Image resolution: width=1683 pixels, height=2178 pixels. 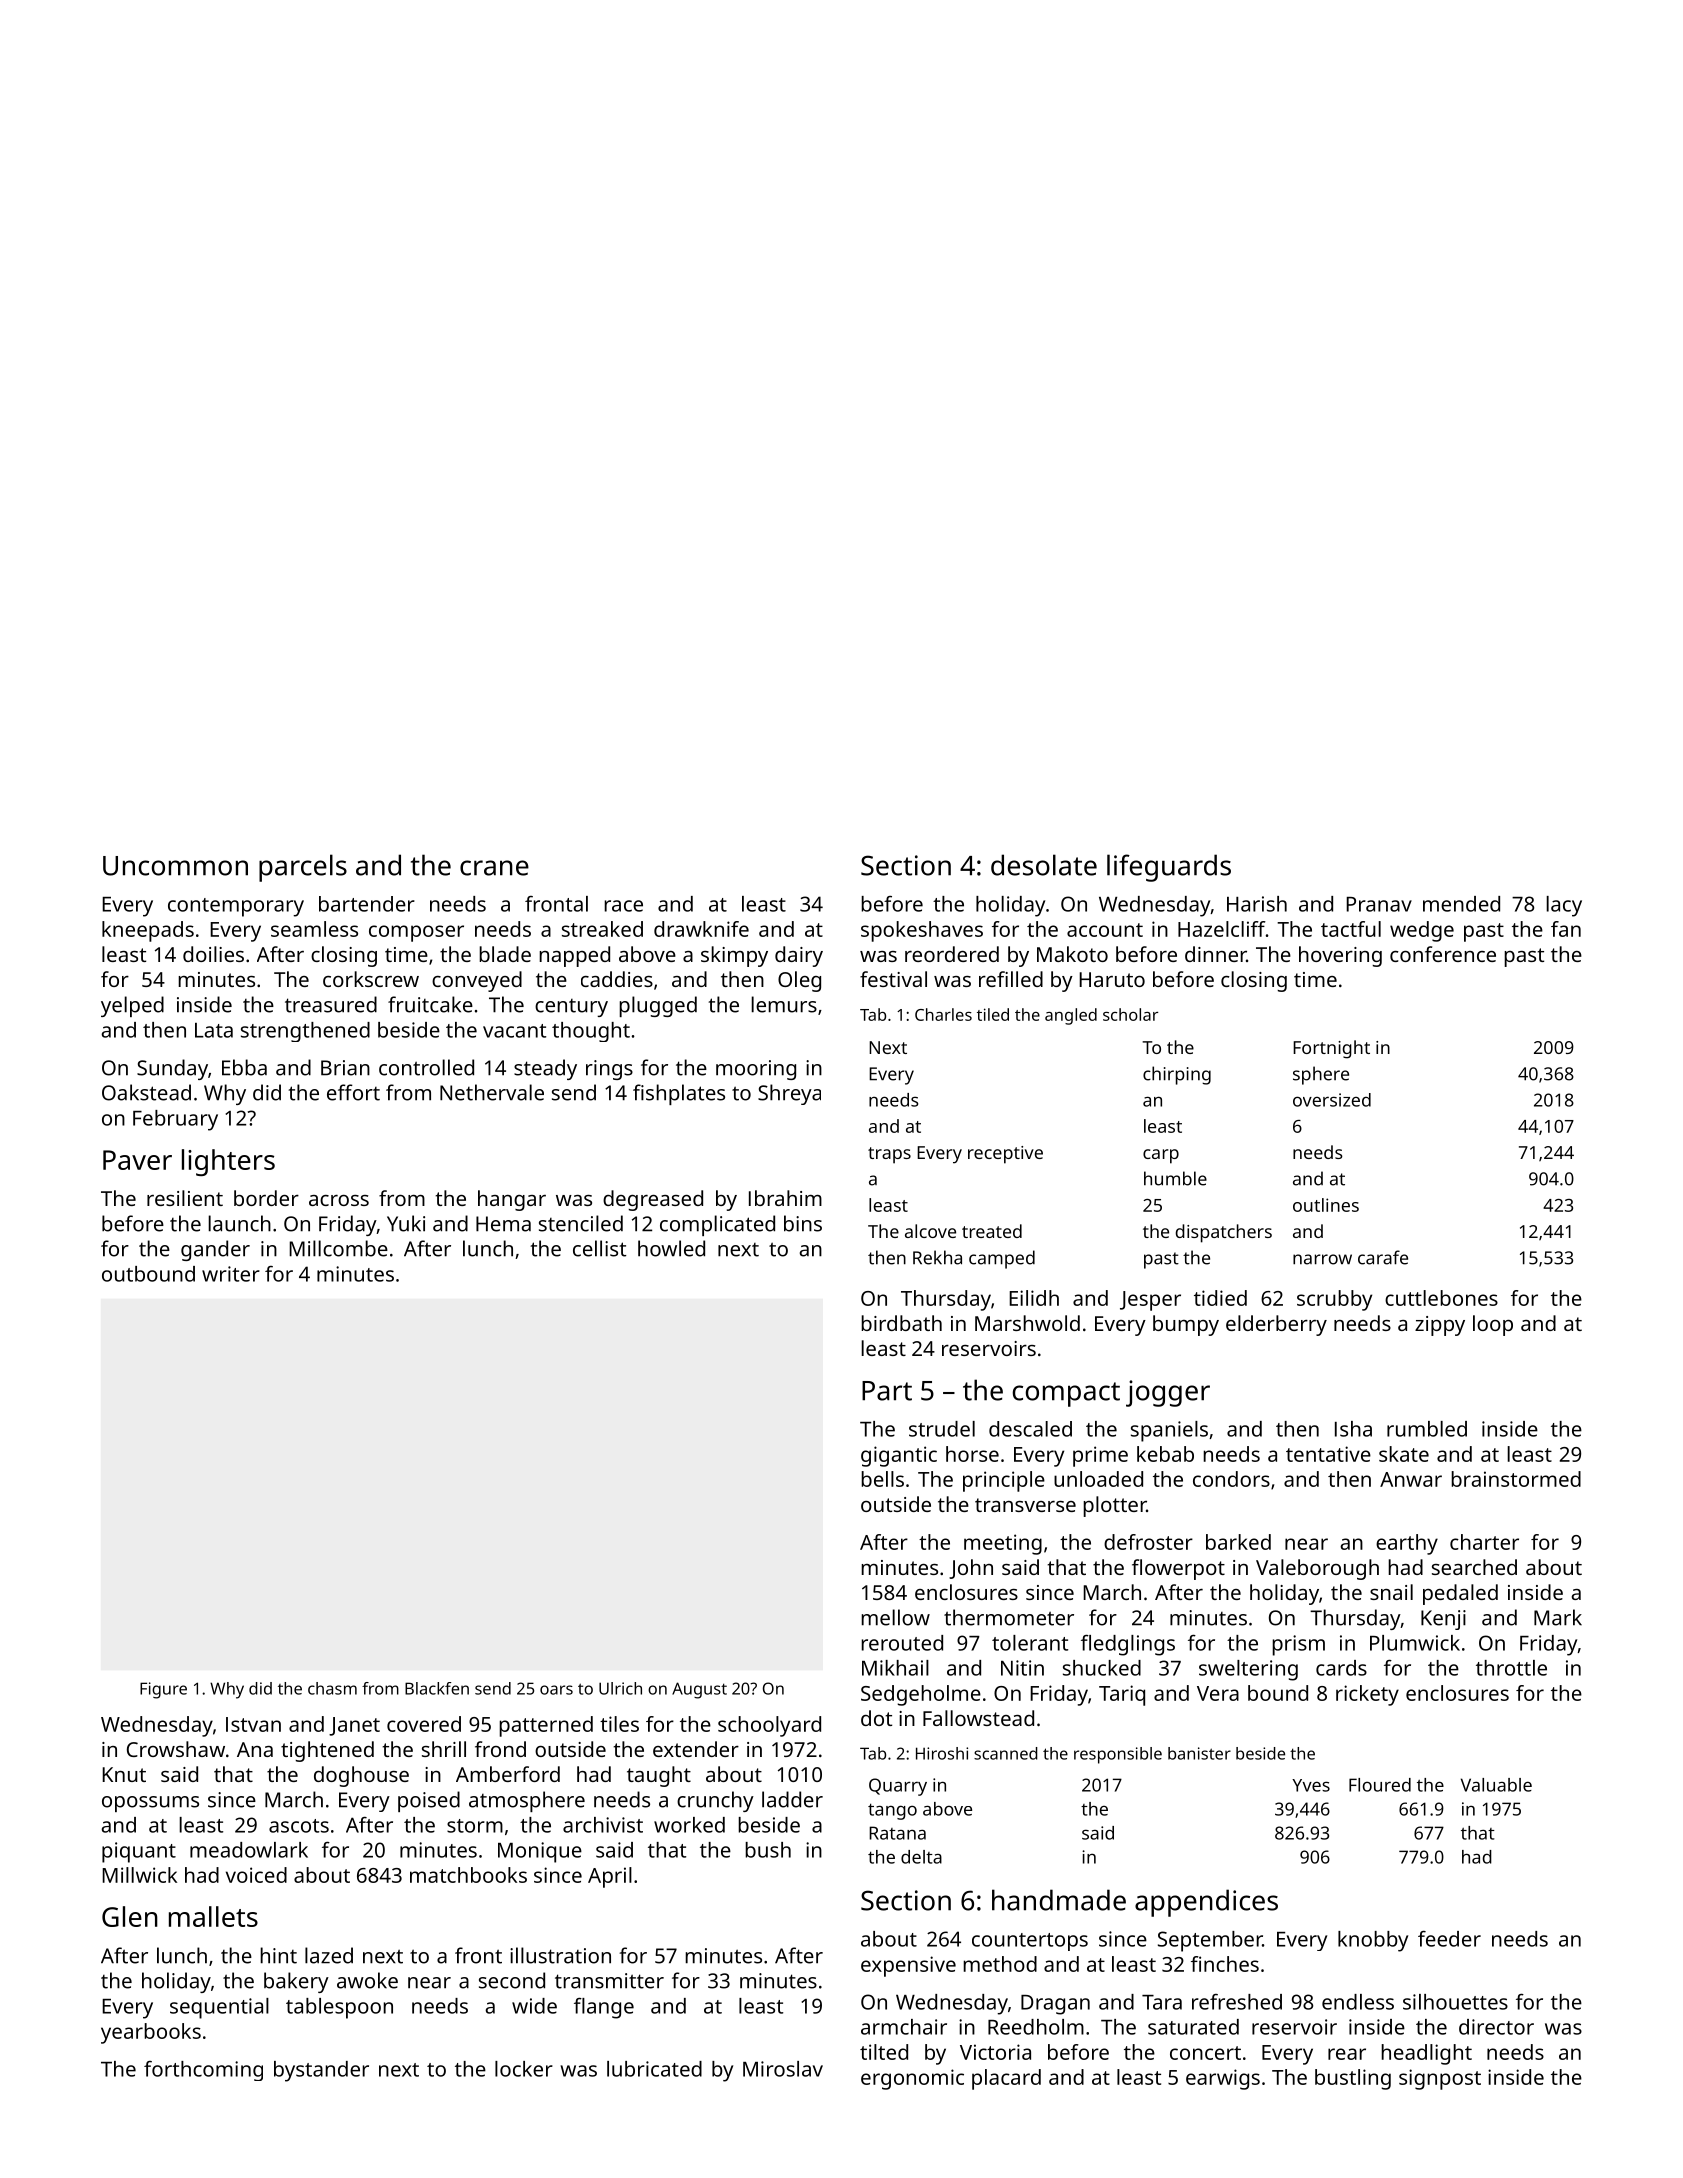 I want to click on cuttlebones, so click(x=1441, y=1298).
